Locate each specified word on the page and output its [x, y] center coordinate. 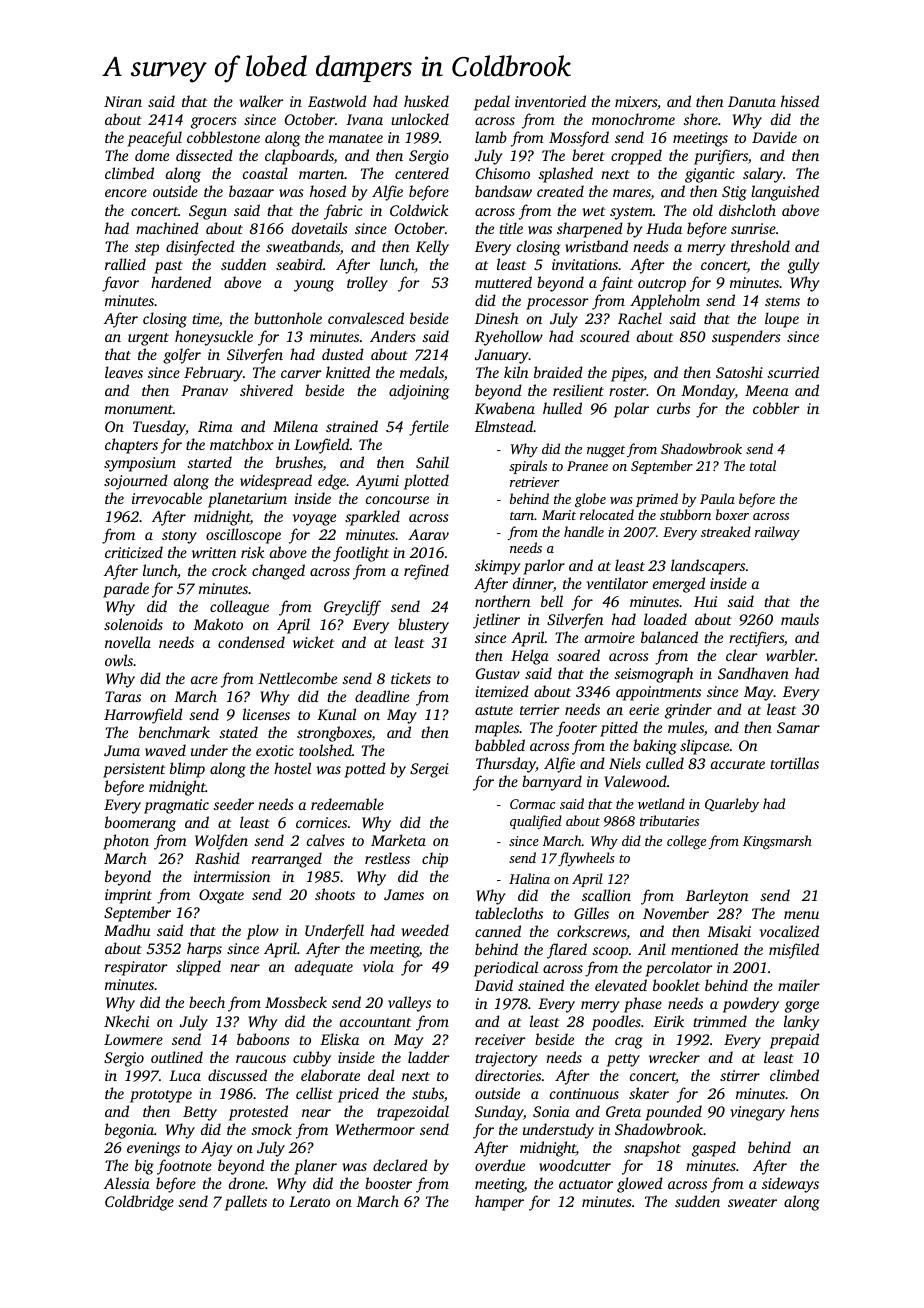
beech [207, 1002]
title [511, 228]
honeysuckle [214, 338]
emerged [679, 585]
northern [502, 601]
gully [803, 266]
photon [126, 842]
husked [426, 101]
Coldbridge [139, 1203]
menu [801, 915]
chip [435, 860]
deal [381, 1075]
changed [278, 572]
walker [262, 101]
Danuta [752, 101]
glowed [640, 1185]
